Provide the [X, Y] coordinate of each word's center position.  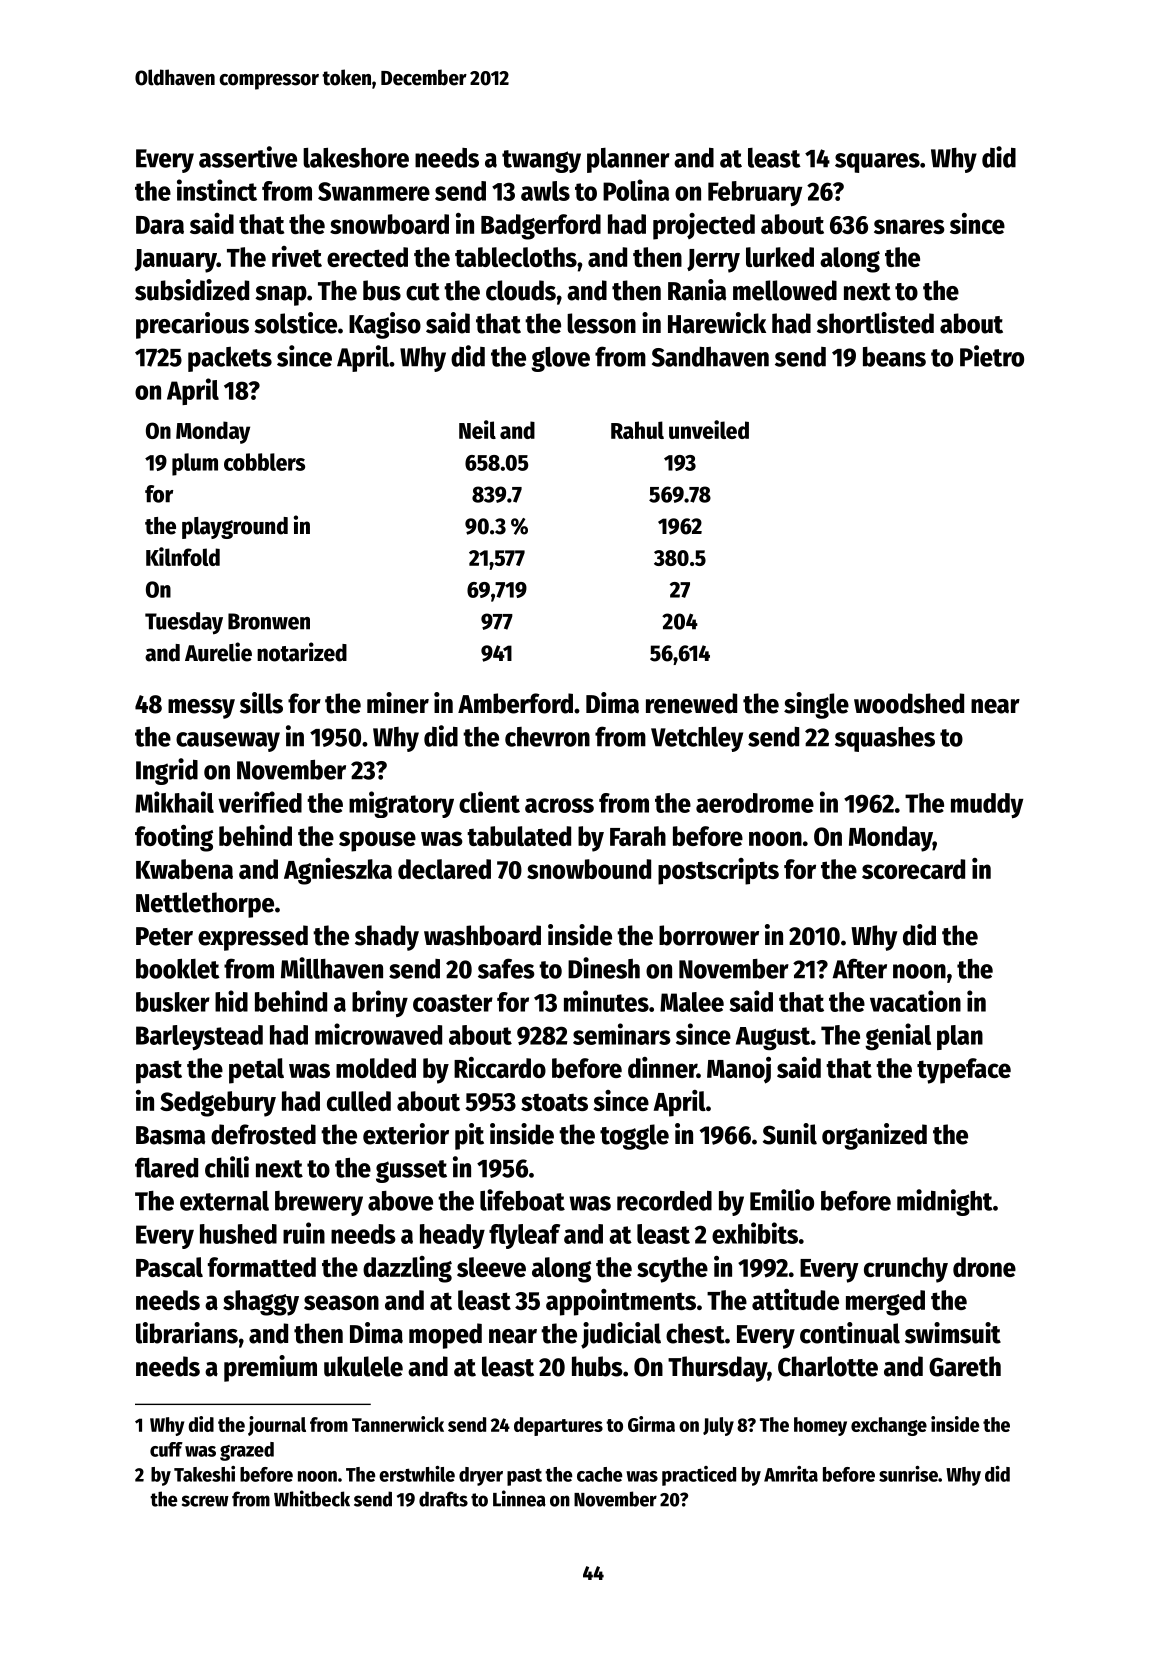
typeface [964, 1071]
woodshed [909, 703]
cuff [166, 1449]
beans [894, 357]
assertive [248, 157]
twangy [541, 161]
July [718, 1426]
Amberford [515, 703]
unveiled [709, 429]
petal [256, 1071]
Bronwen [269, 621]
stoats [554, 1102]
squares [877, 163]
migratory [401, 804]
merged [885, 1303]
